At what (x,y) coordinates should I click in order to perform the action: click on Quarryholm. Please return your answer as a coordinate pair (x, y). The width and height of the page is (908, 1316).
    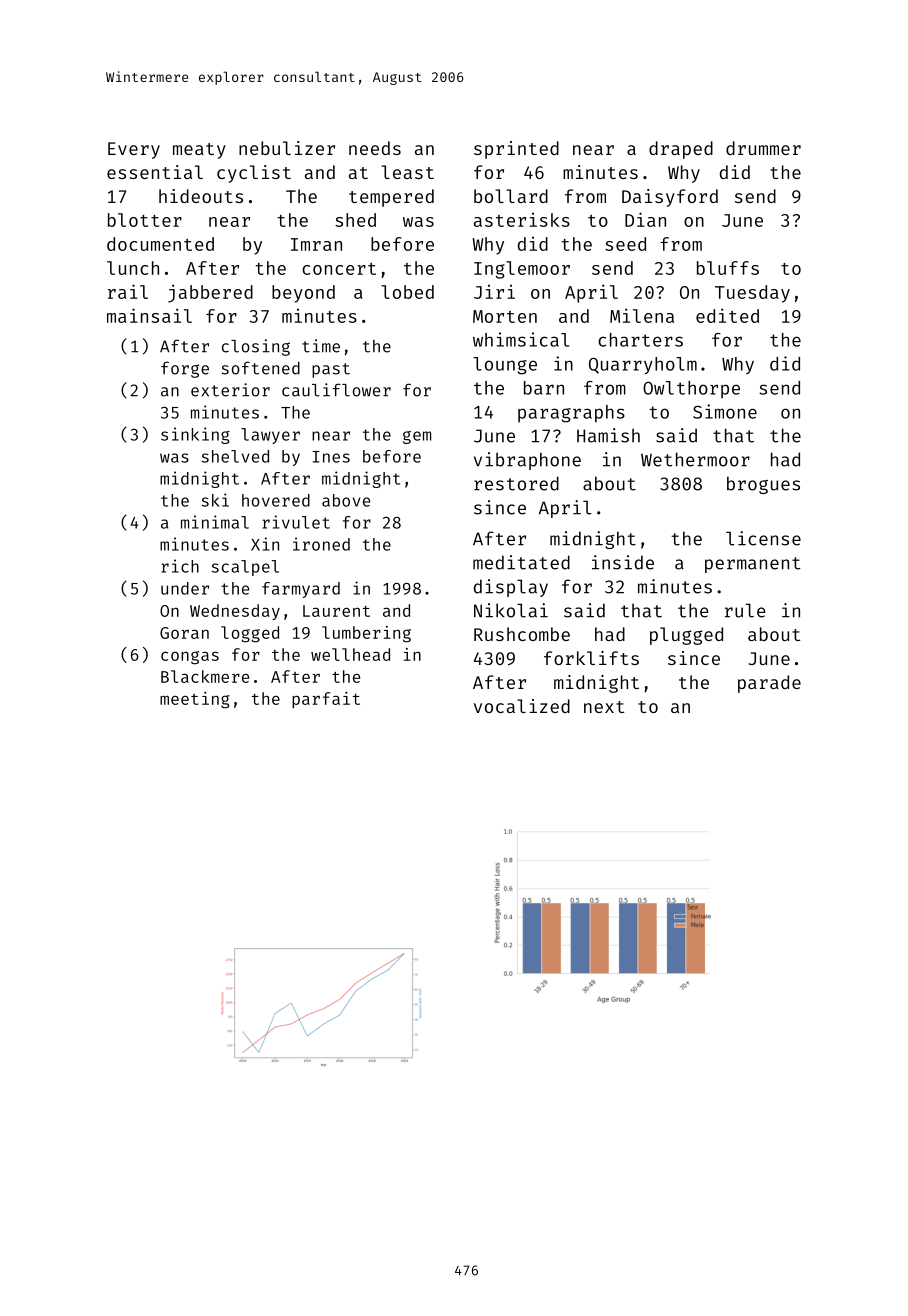
    Looking at the image, I should click on (643, 365).
